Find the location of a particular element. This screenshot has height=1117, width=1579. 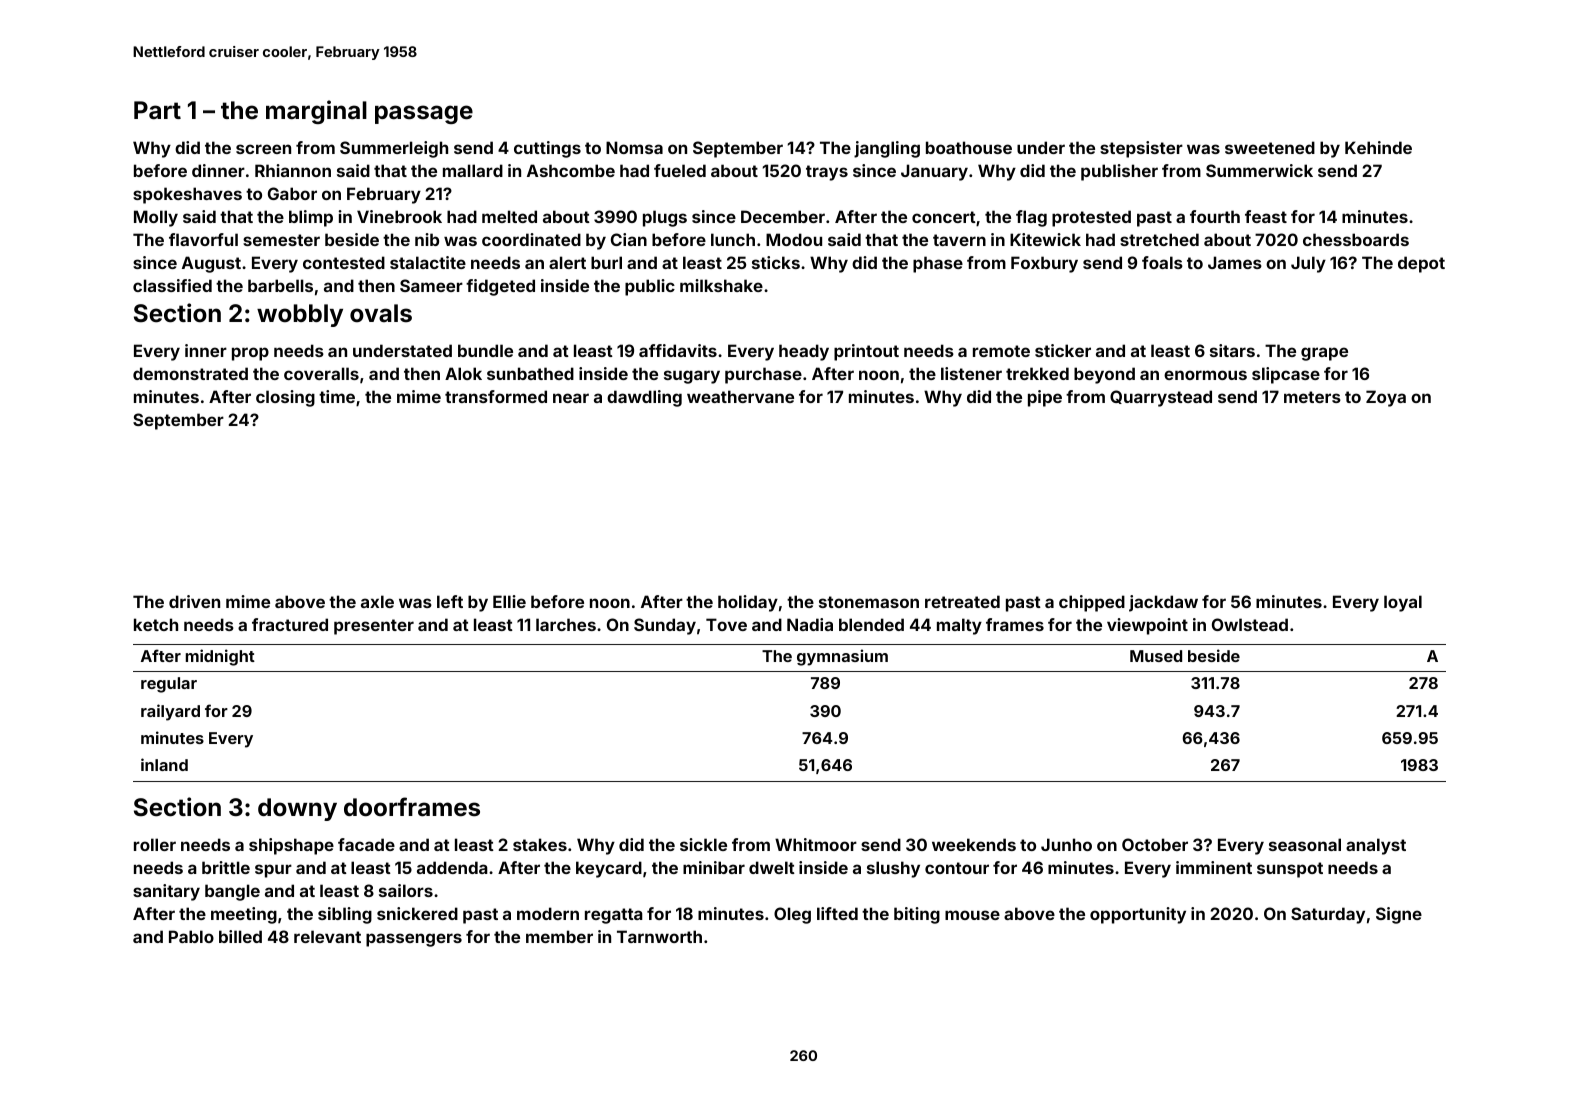

boathouse is located at coordinates (969, 147).
